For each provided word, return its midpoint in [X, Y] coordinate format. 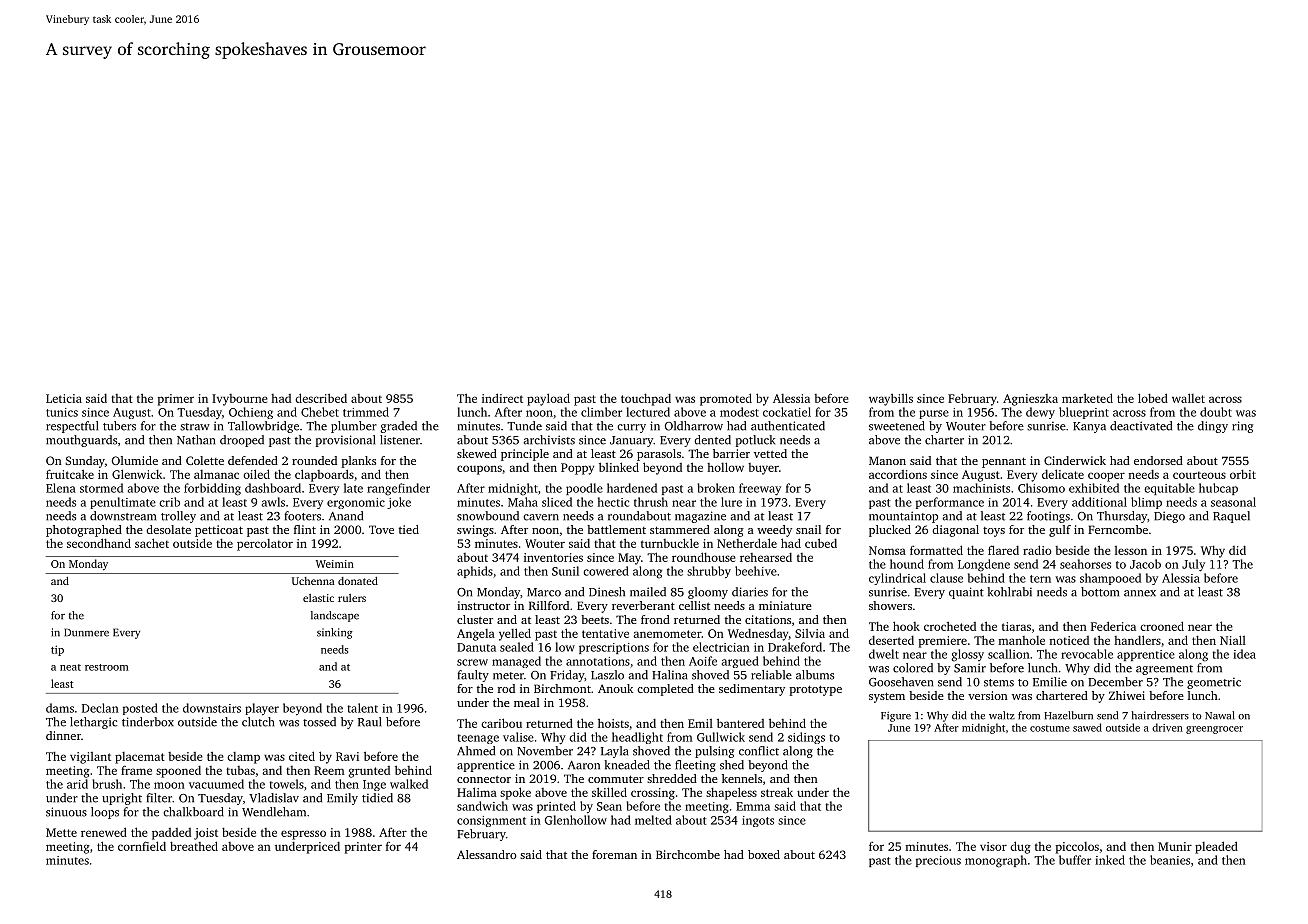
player [262, 709]
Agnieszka [1030, 400]
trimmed [366, 412]
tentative [605, 633]
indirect [502, 398]
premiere [943, 642]
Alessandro [486, 854]
